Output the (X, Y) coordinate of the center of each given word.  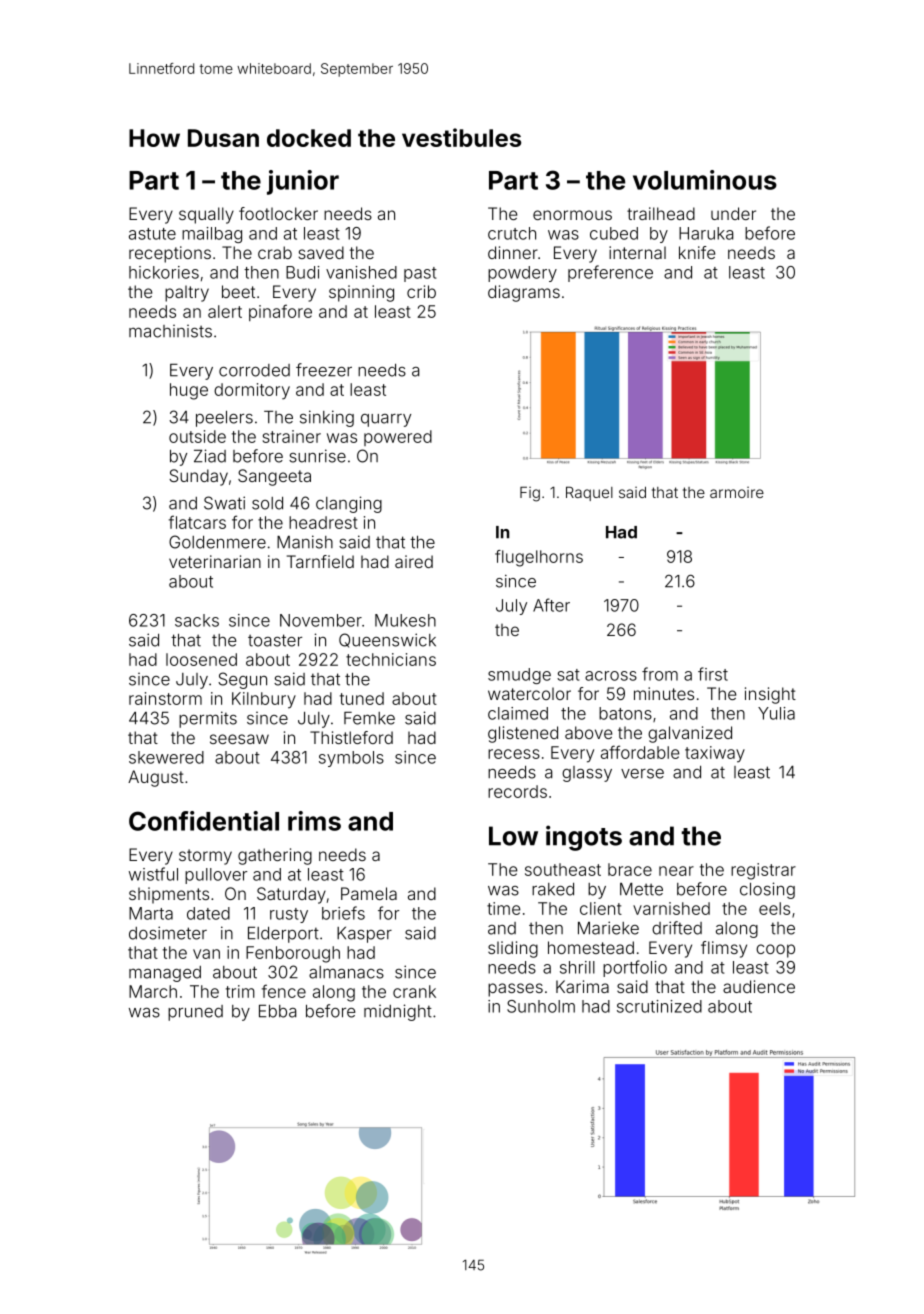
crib (421, 291)
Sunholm (541, 1006)
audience (759, 986)
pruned (195, 1013)
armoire (737, 492)
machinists (170, 331)
